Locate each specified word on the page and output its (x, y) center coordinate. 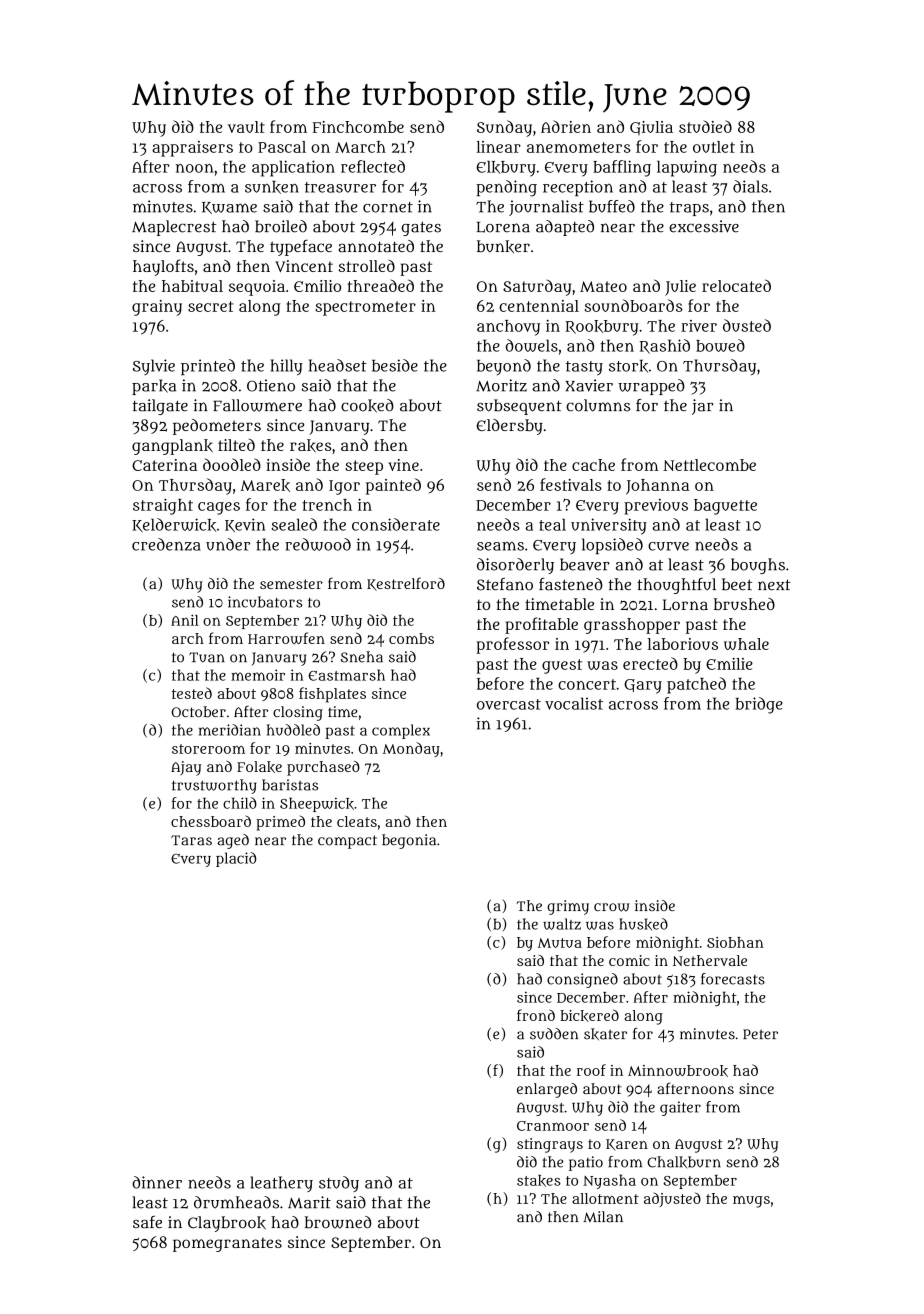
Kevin (245, 525)
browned (338, 1222)
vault (246, 127)
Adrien (566, 126)
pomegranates (227, 1244)
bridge (759, 705)
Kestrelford (406, 584)
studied (705, 126)
